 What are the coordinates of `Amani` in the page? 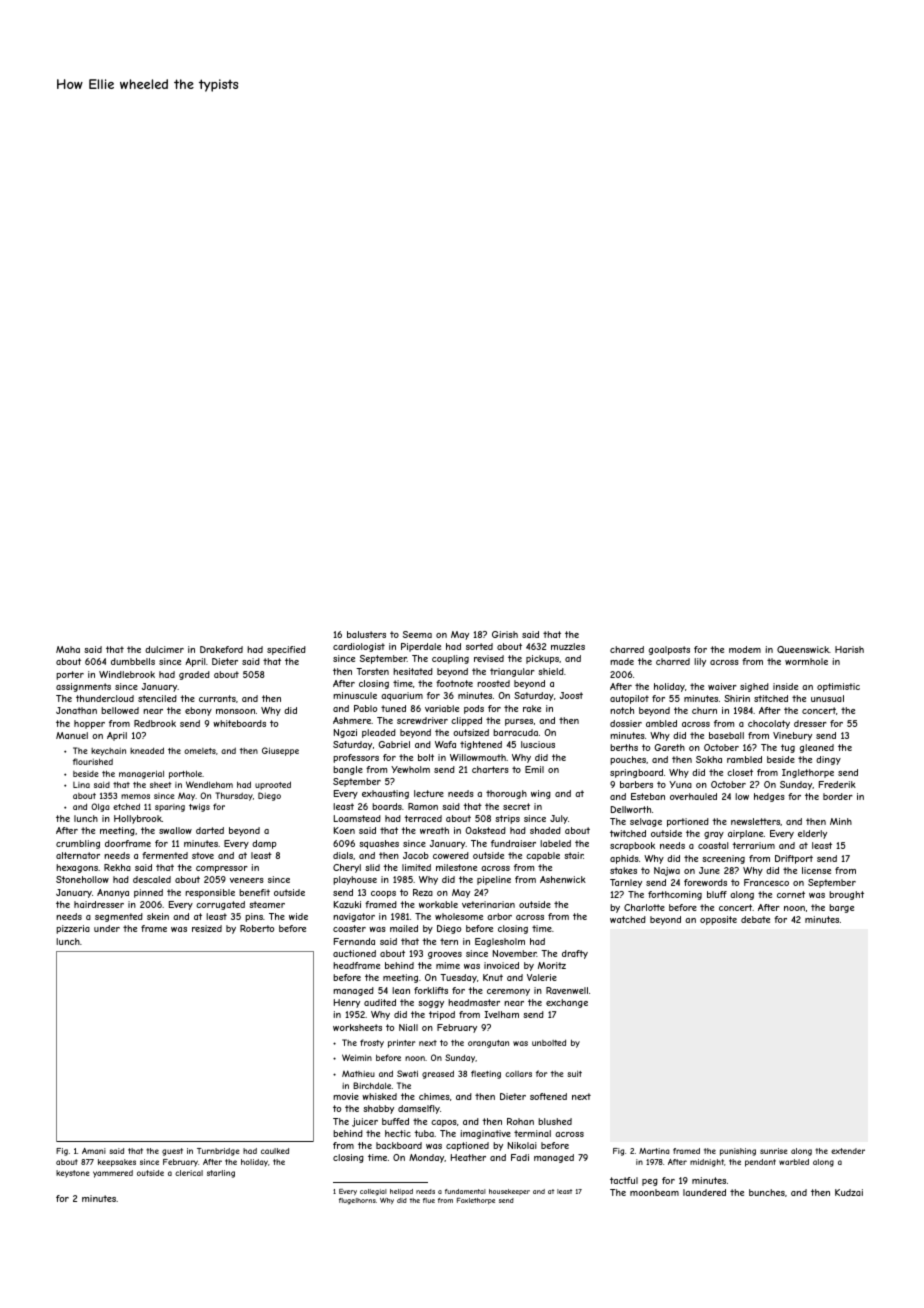 It's located at (94, 1151).
